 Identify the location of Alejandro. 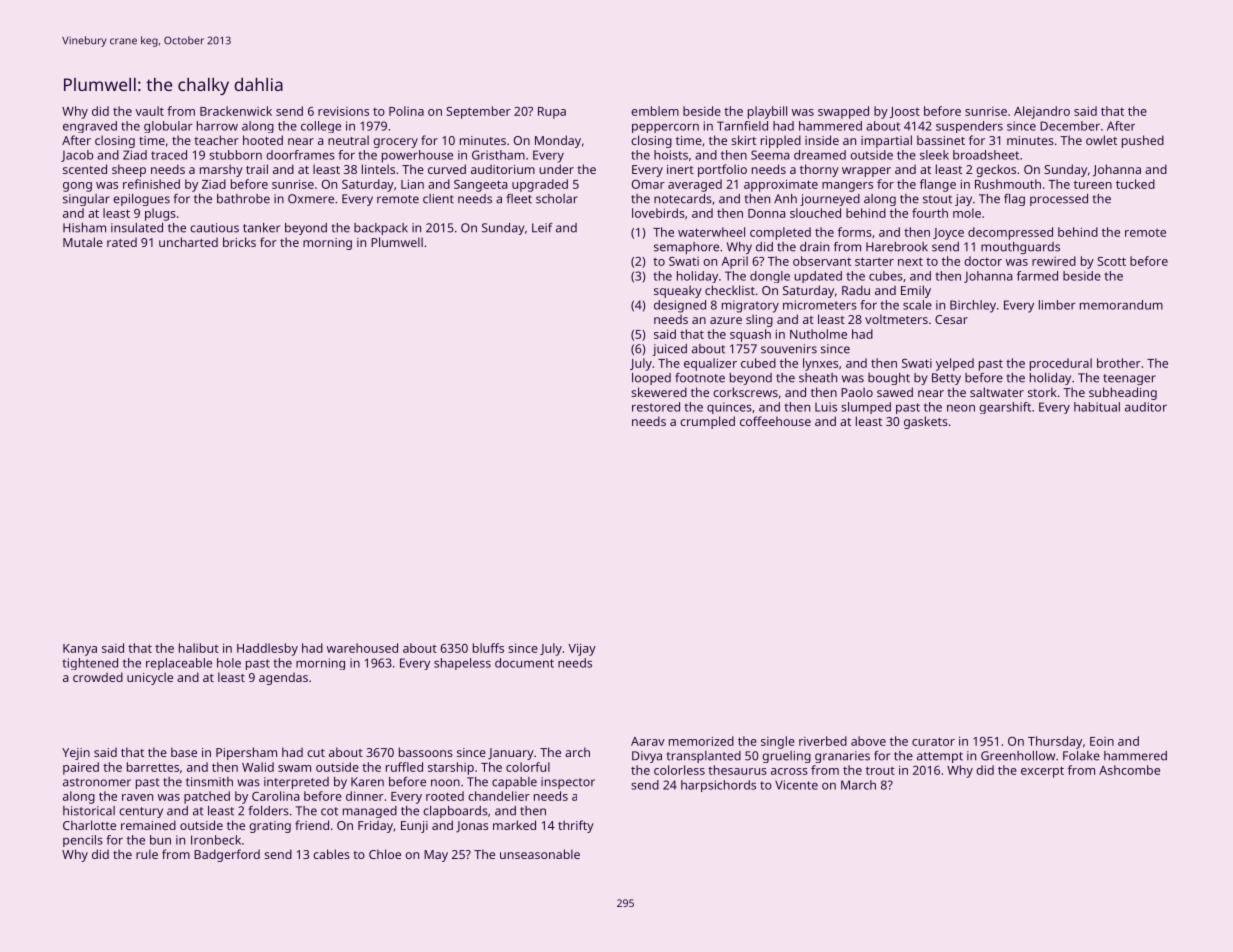
(1042, 112).
